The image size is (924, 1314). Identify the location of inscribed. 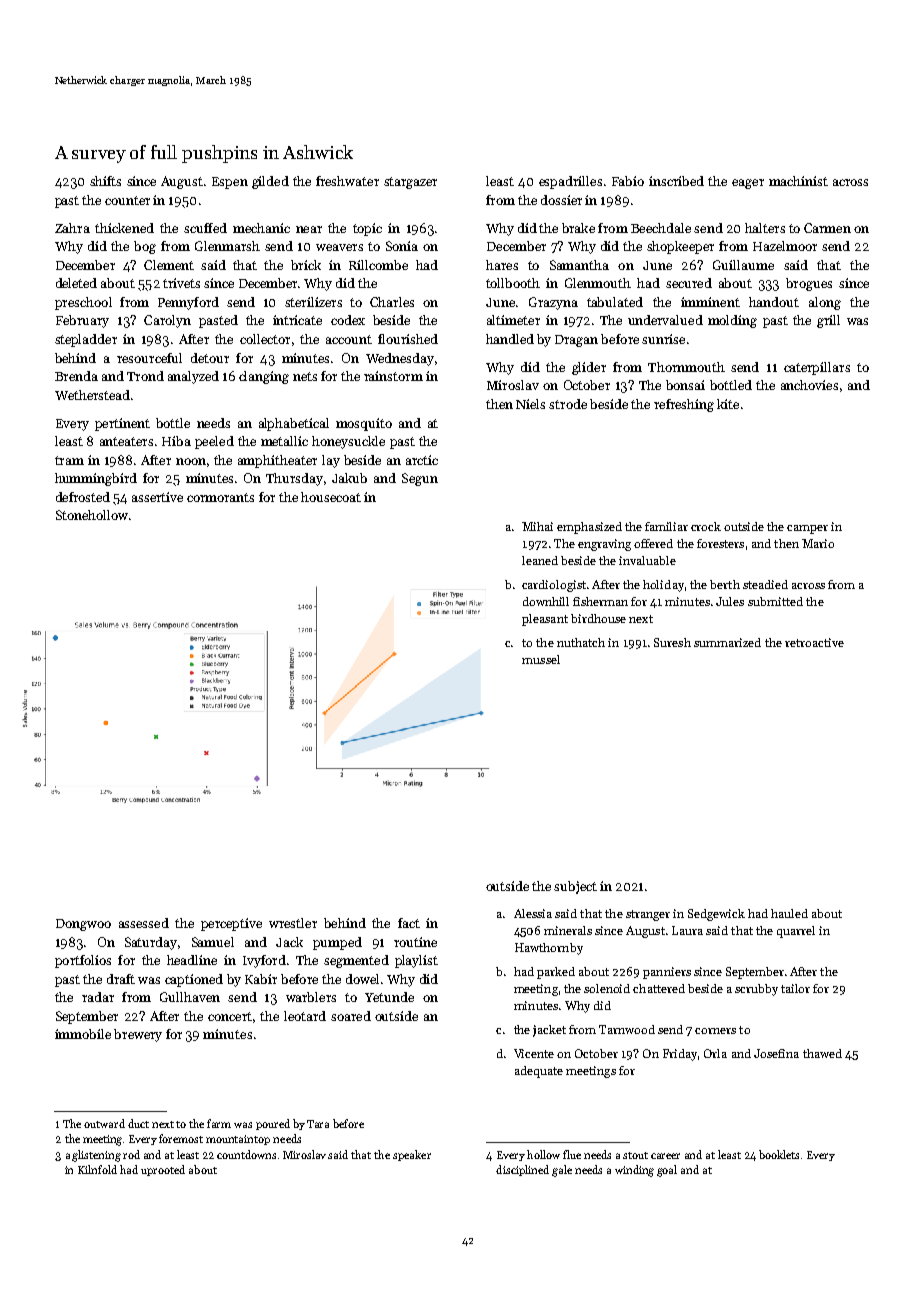
(676, 181).
